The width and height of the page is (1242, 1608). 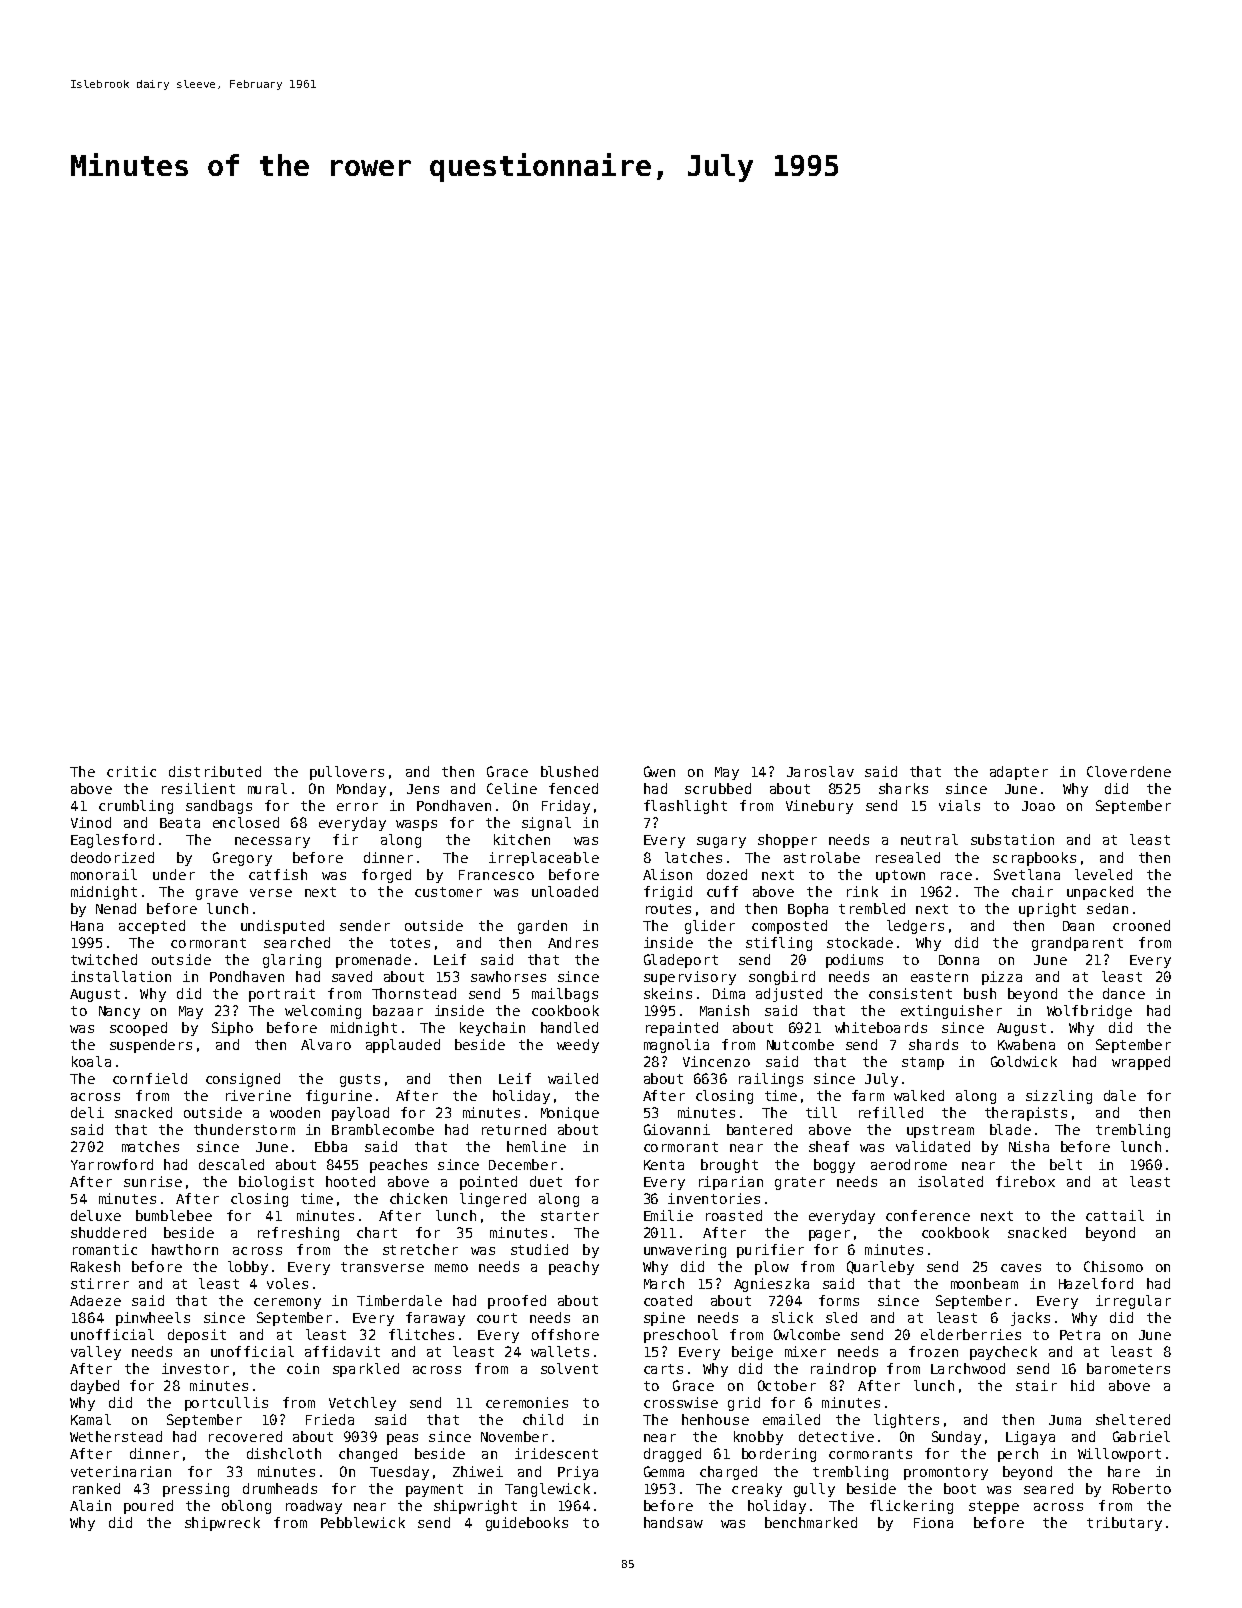 I want to click on crosswise, so click(x=681, y=1402).
